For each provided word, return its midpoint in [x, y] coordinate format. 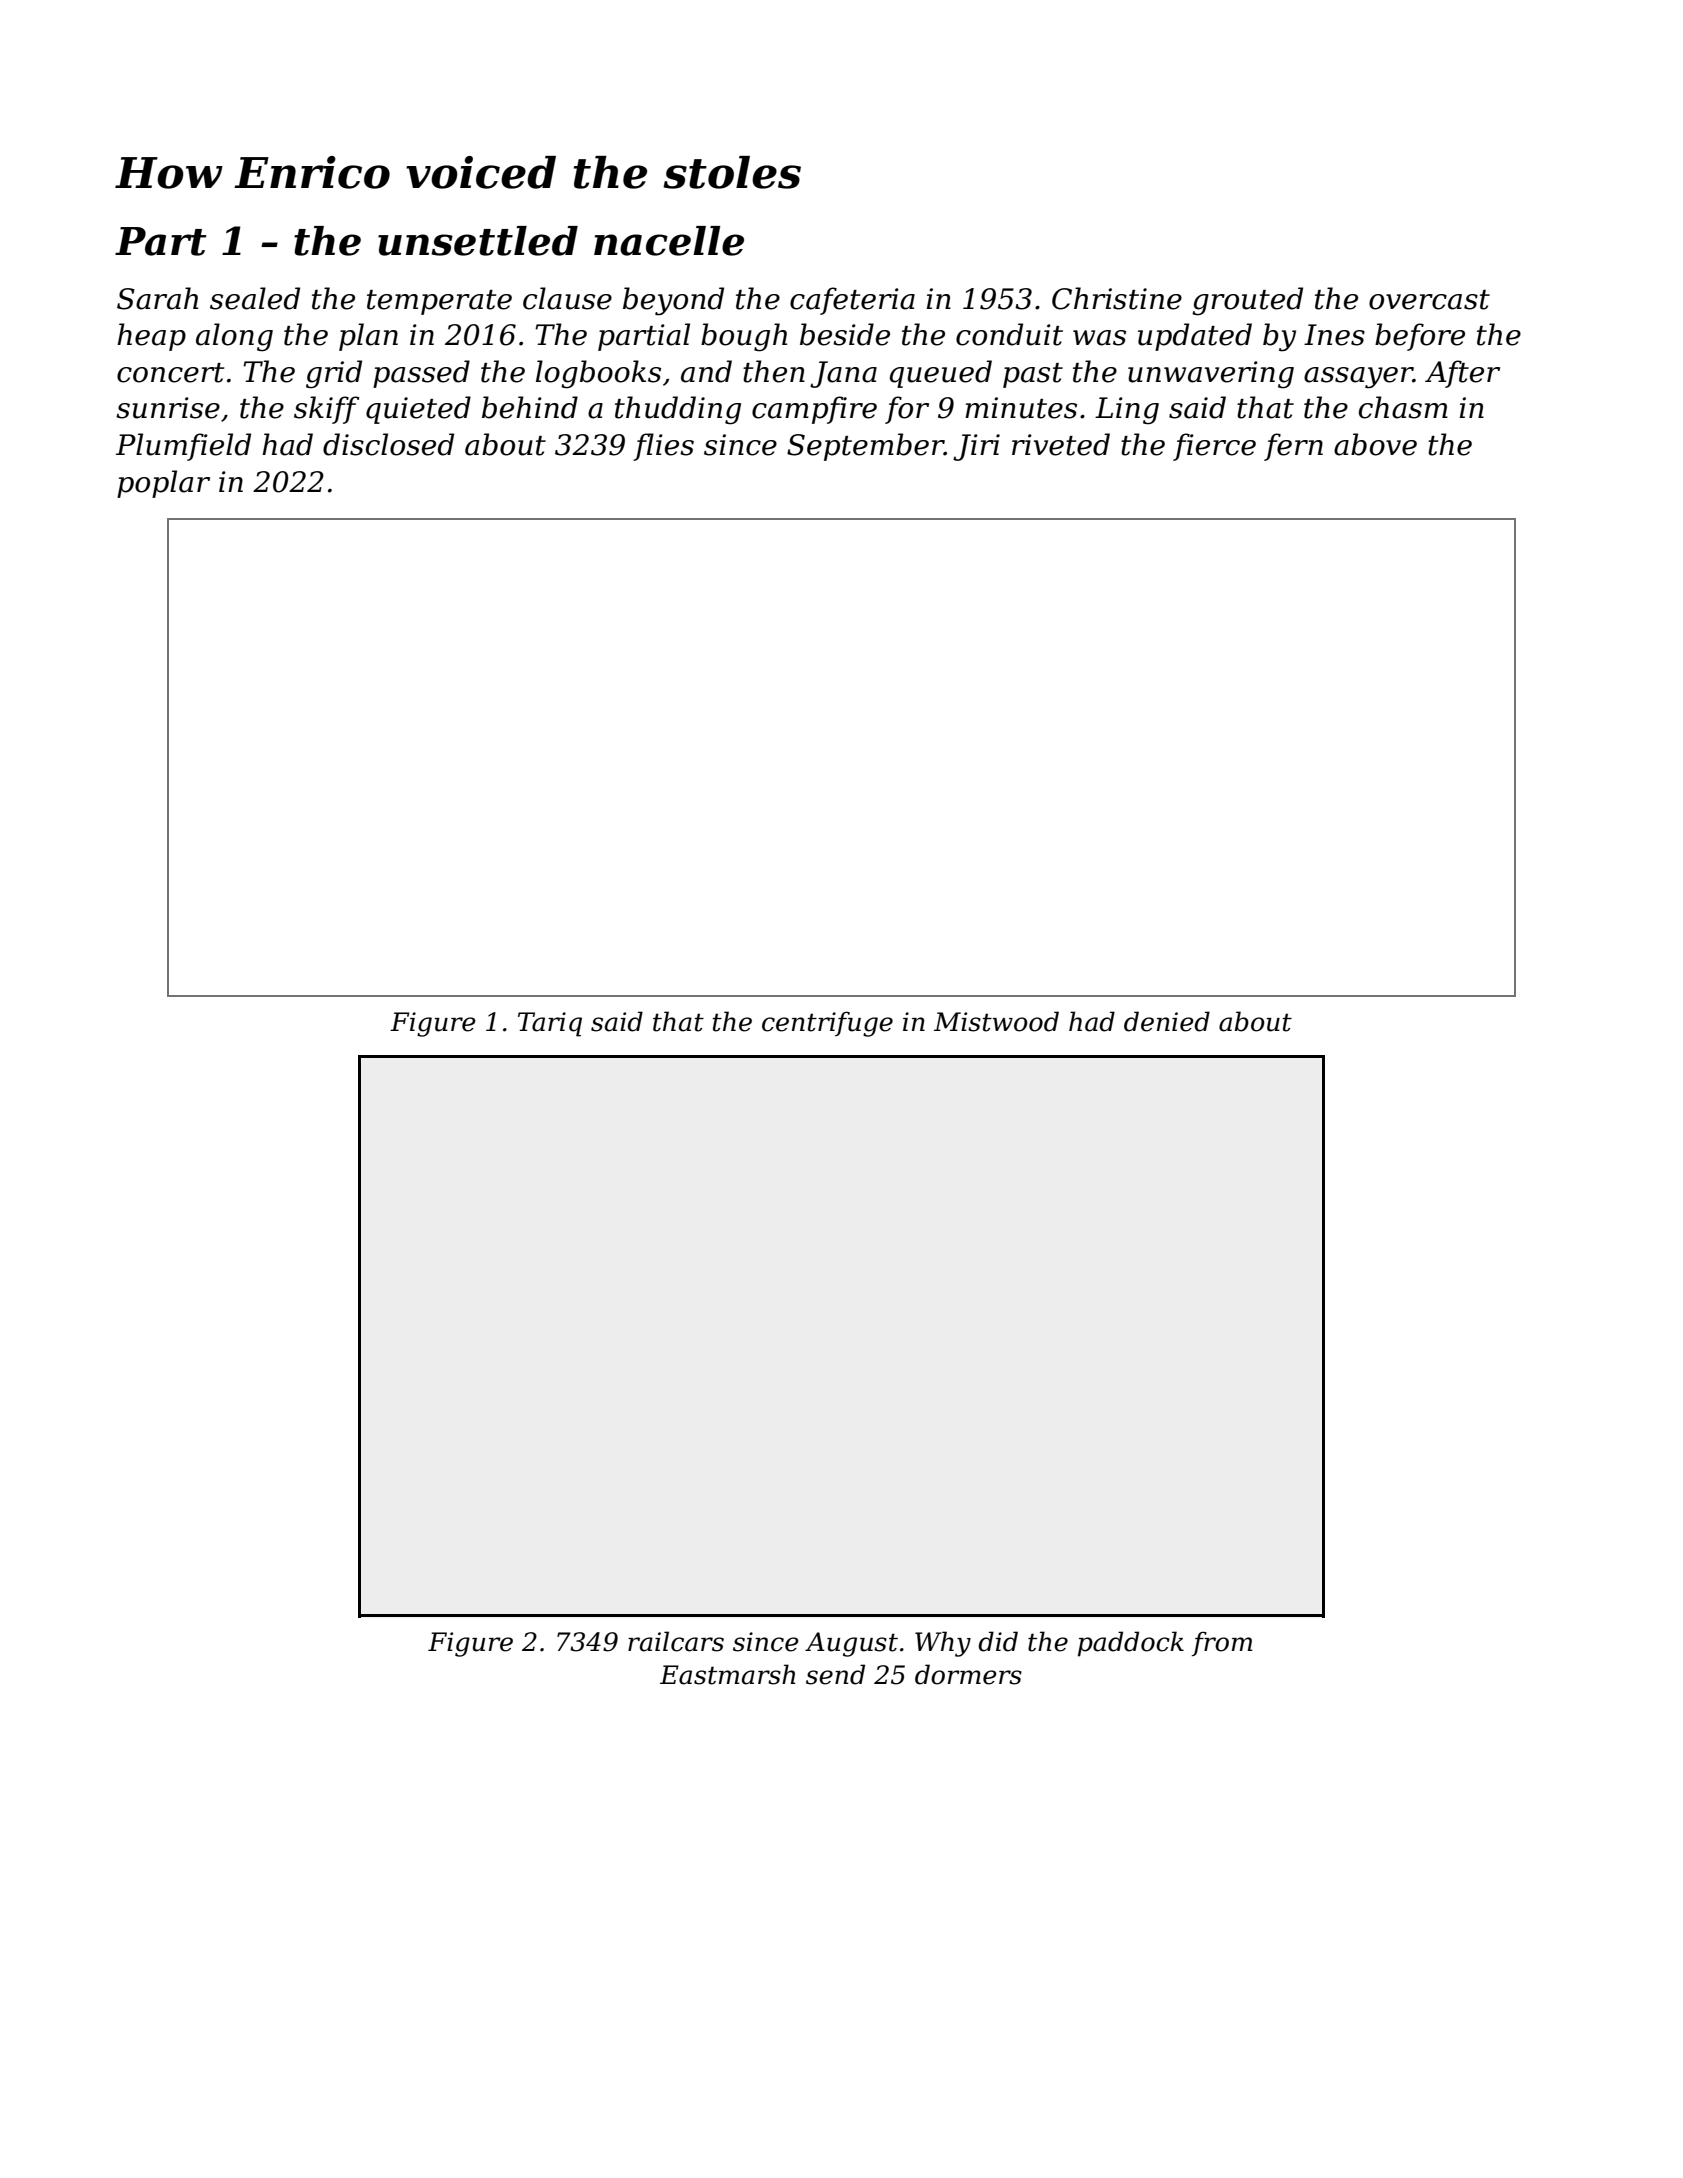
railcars [676, 1641]
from [1222, 1643]
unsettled [478, 241]
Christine [1117, 298]
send [835, 1674]
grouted [1247, 301]
